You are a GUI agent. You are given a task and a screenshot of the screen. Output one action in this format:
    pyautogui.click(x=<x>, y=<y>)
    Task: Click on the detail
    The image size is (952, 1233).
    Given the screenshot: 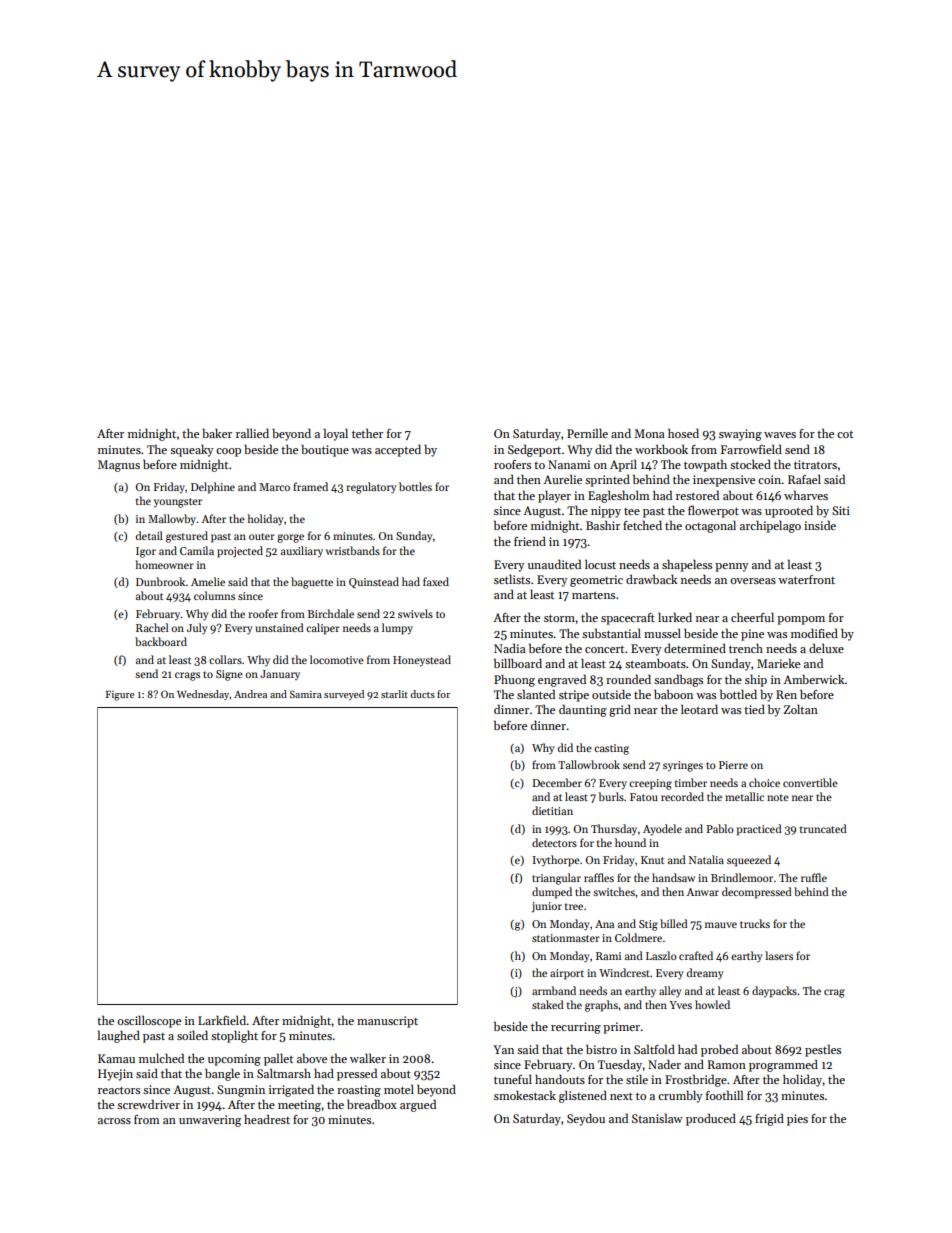 What is the action you would take?
    pyautogui.click(x=149, y=535)
